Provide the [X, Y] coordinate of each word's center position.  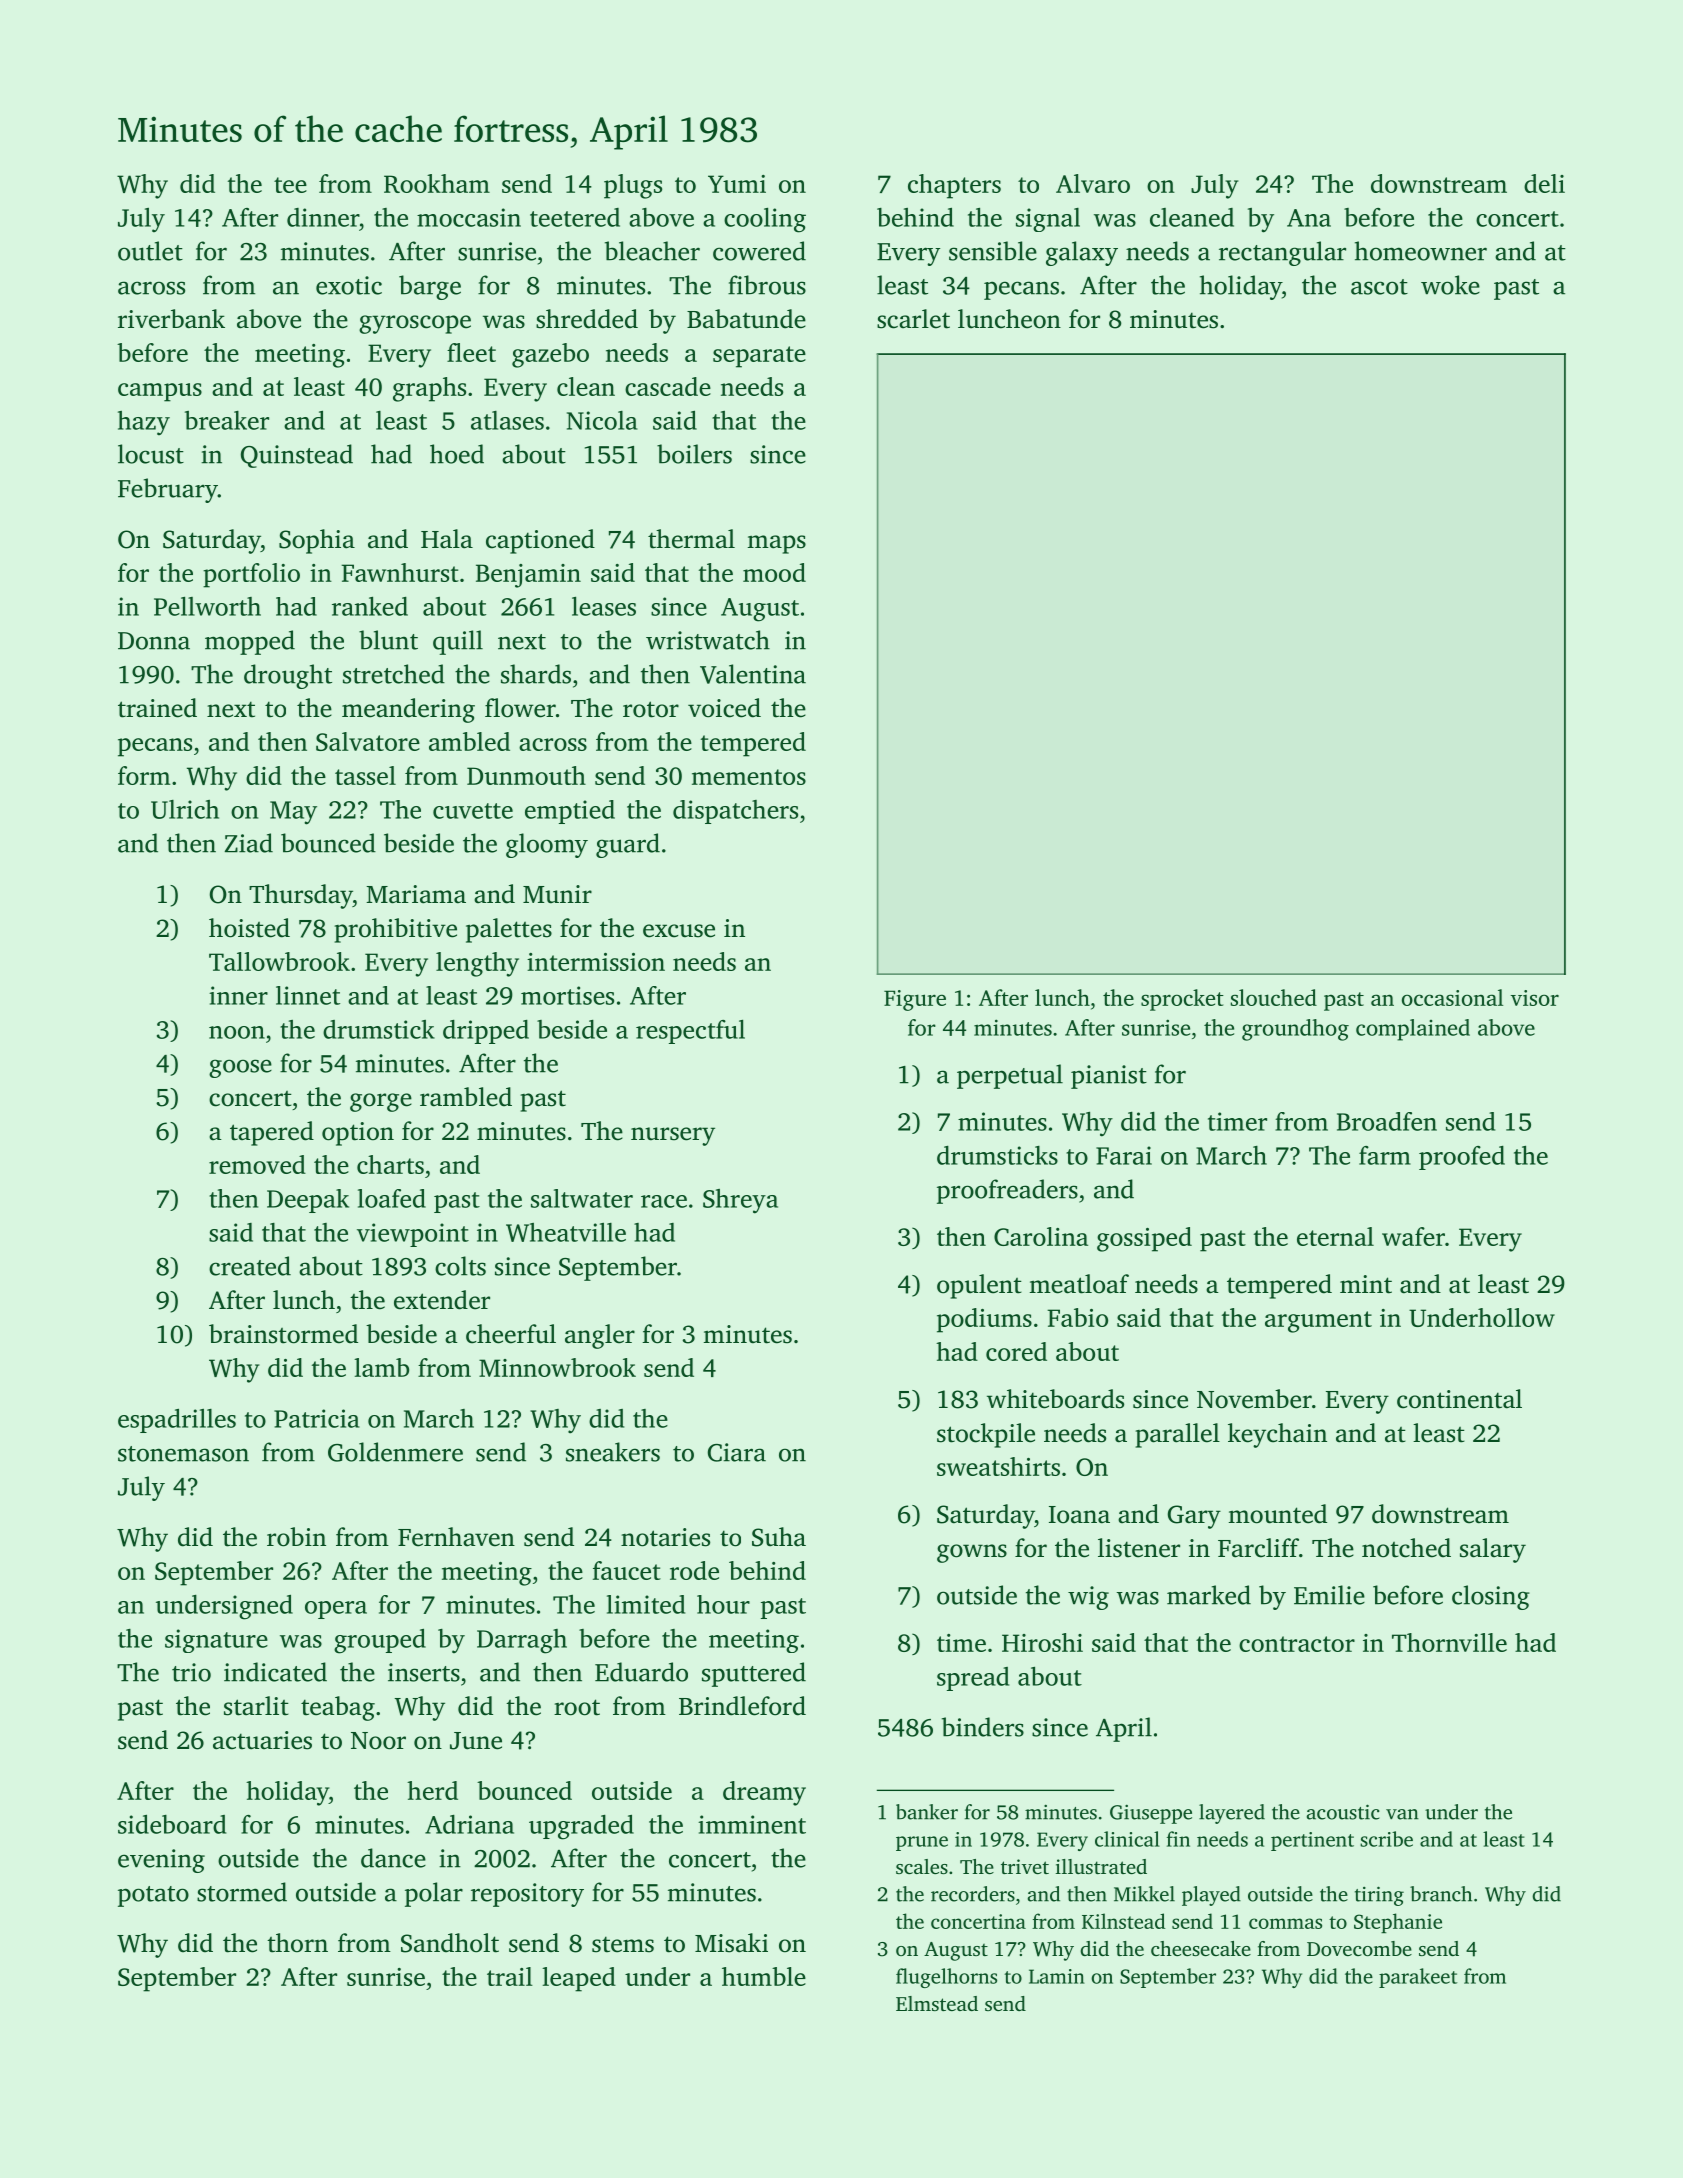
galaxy [1082, 253]
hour [723, 1604]
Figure [915, 1000]
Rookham [437, 183]
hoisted [249, 928]
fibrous [767, 285]
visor [1535, 998]
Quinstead [297, 456]
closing [1491, 1597]
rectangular [1282, 253]
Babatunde [746, 319]
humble [764, 1976]
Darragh [522, 1641]
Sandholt [450, 1943]
